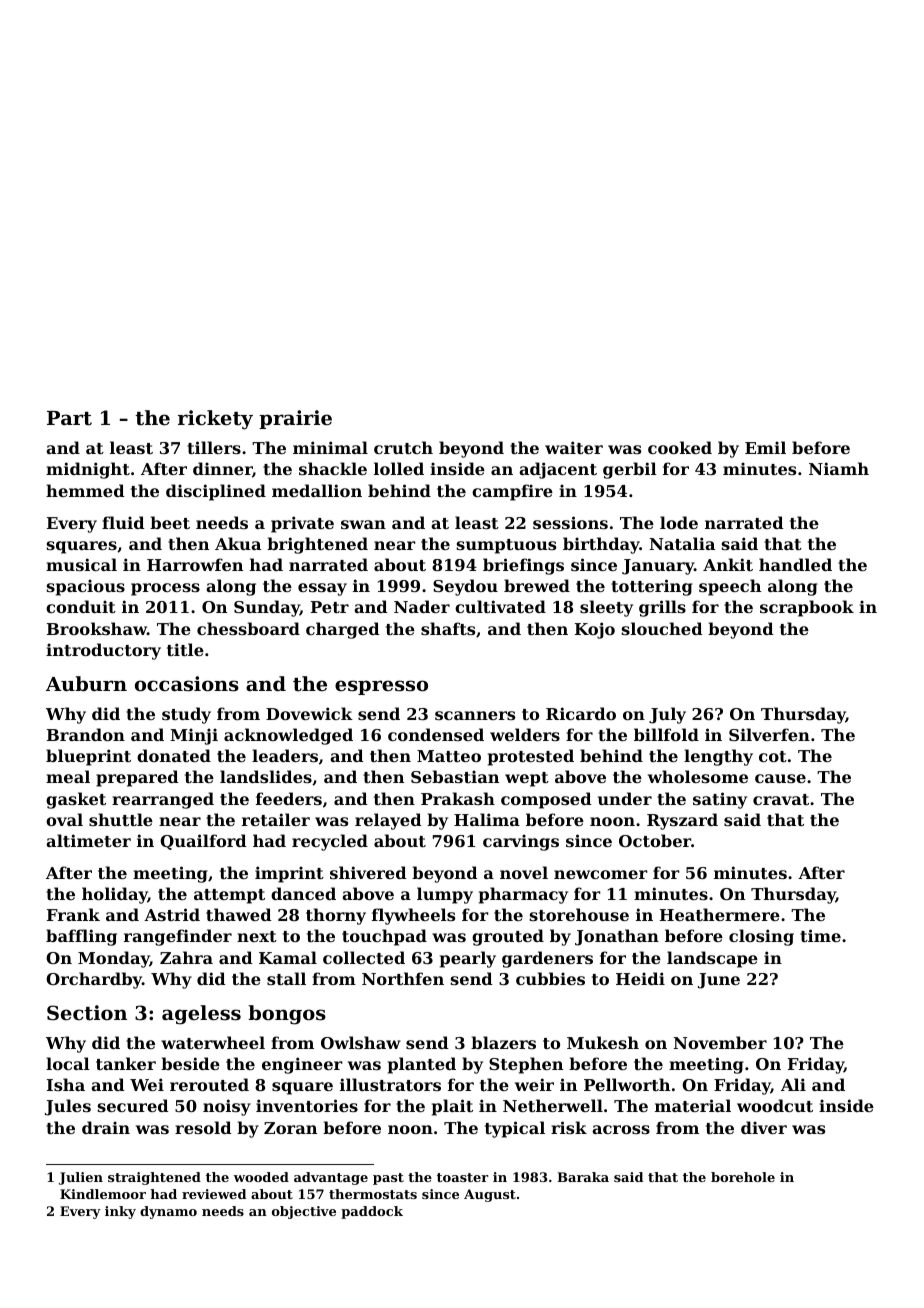 This page has width=924, height=1308. What do you see at coordinates (266, 776) in the page?
I see `landslides` at bounding box center [266, 776].
